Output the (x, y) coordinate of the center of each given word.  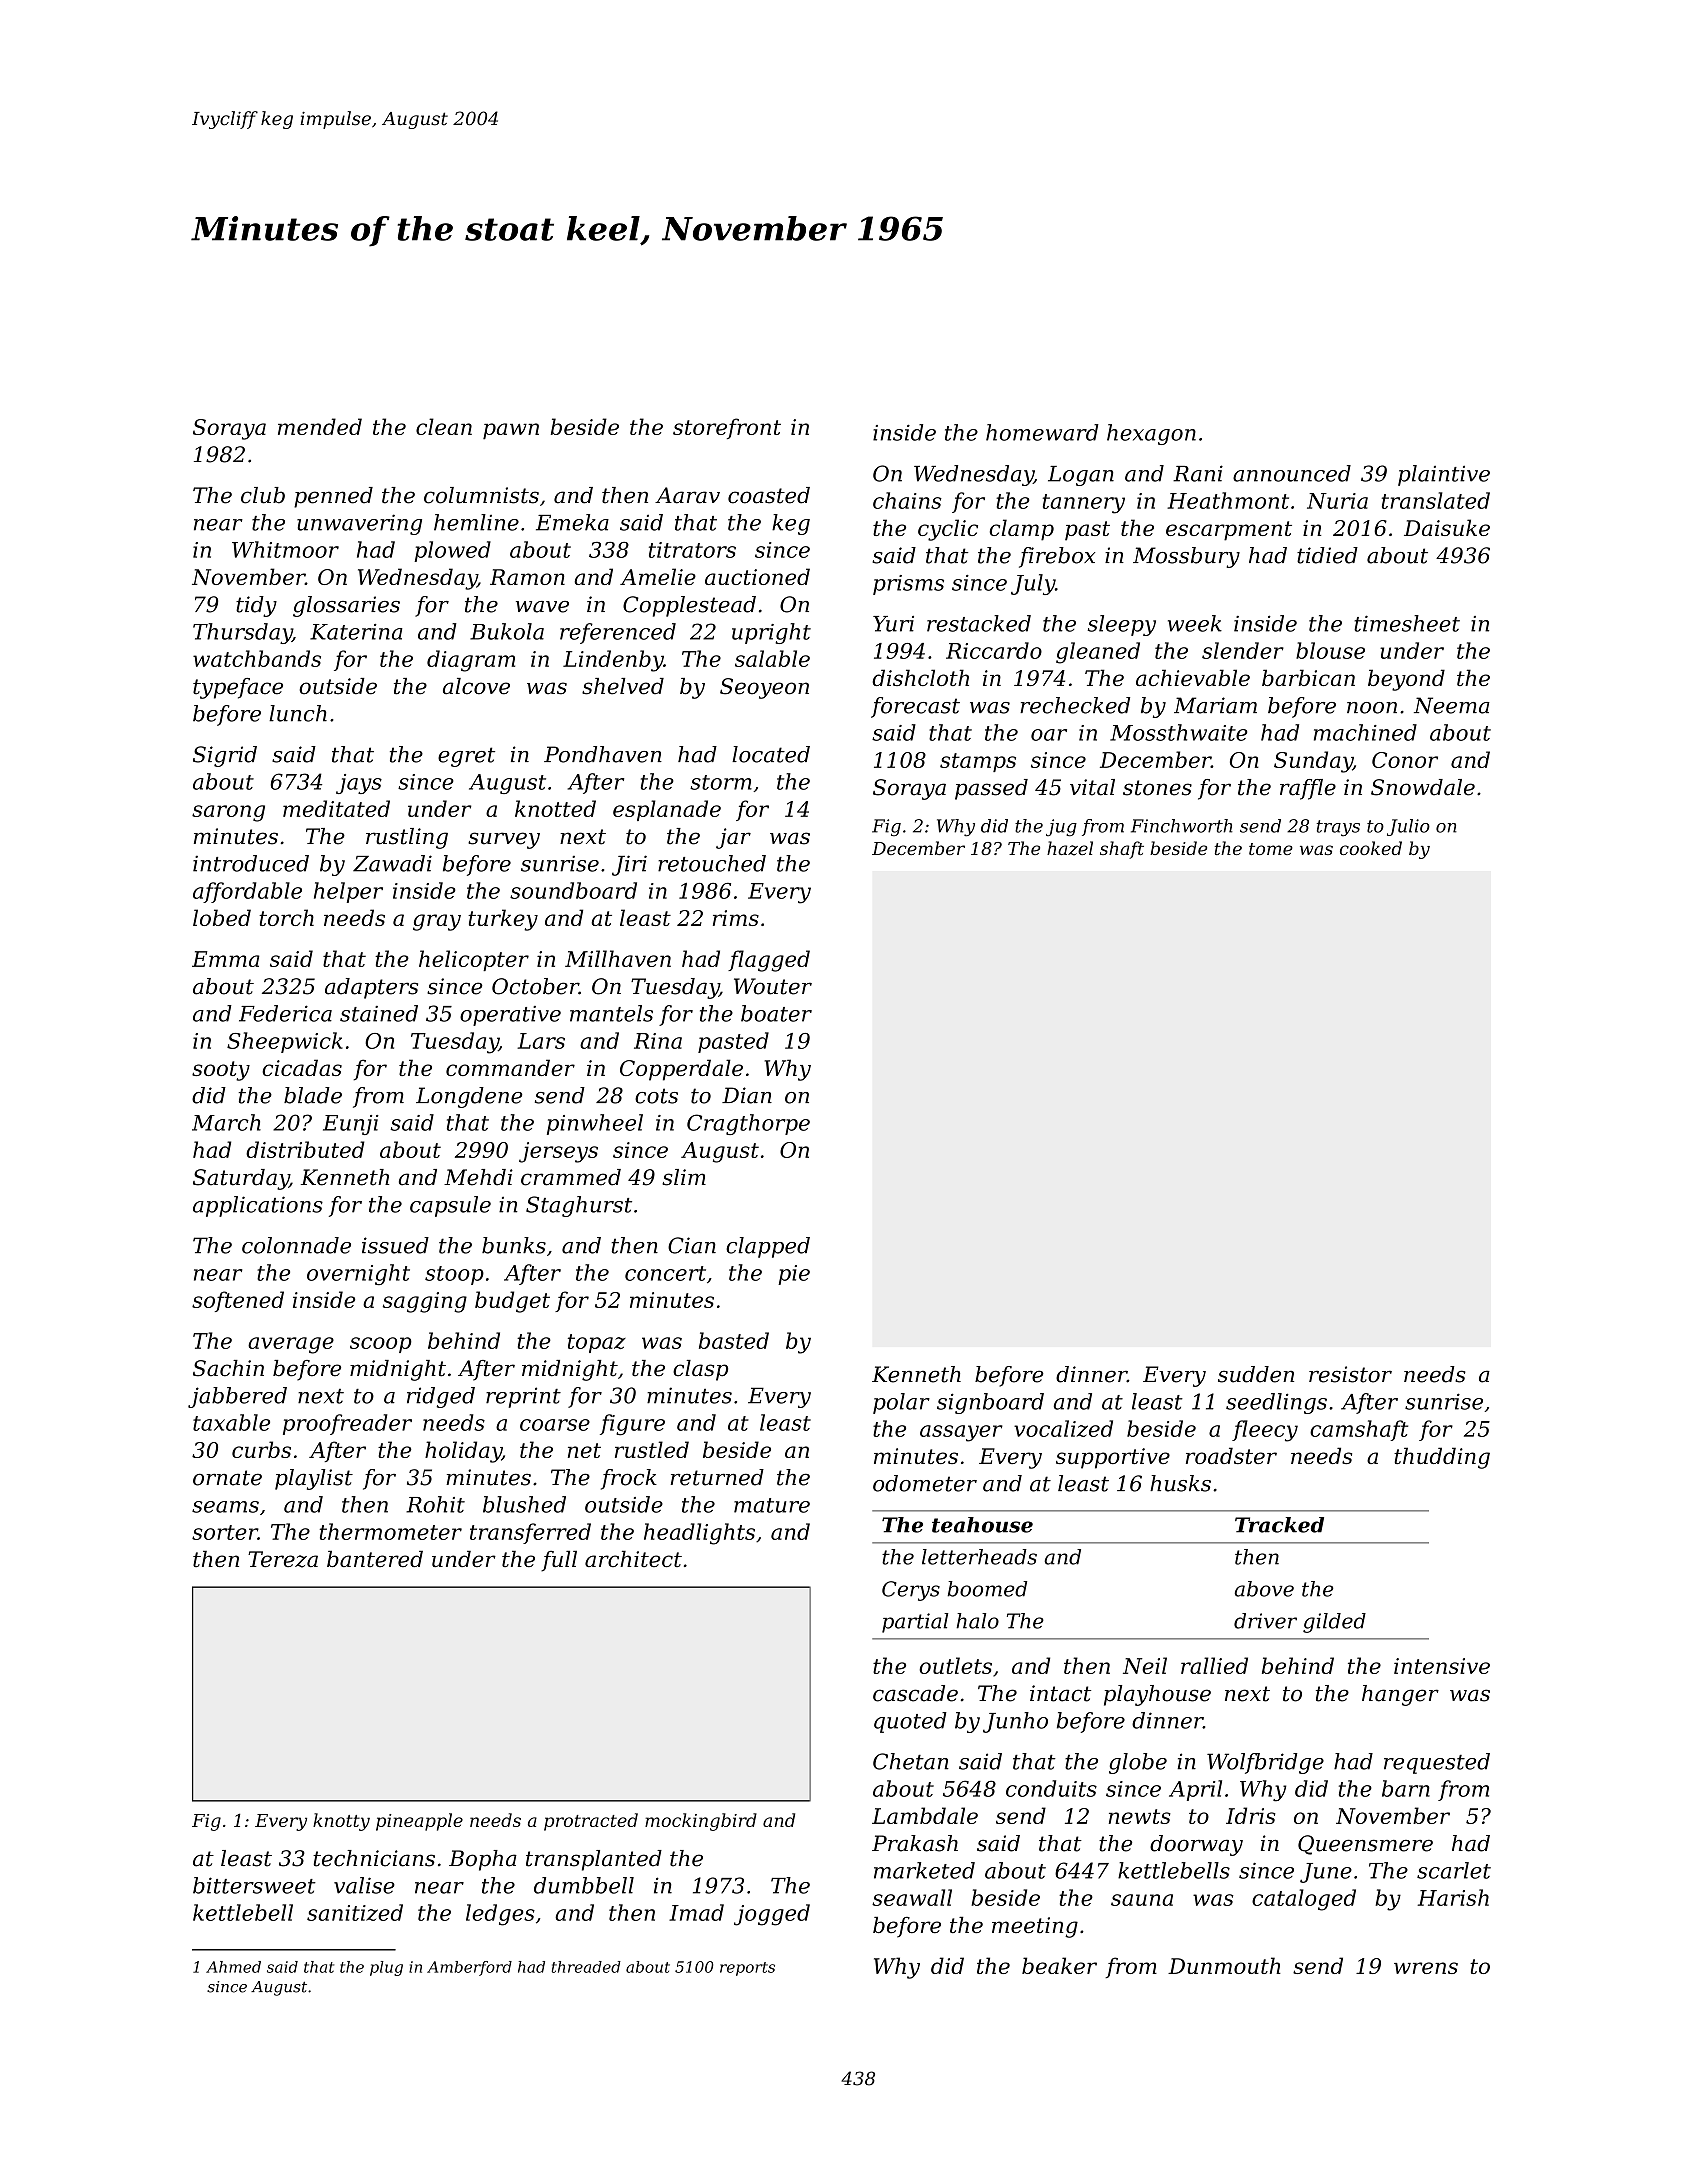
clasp (700, 1370)
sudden (1256, 1374)
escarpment (1229, 531)
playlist (314, 1479)
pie (794, 1275)
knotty (341, 1822)
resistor (1350, 1374)
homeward (1042, 432)
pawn (511, 431)
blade (313, 1095)
